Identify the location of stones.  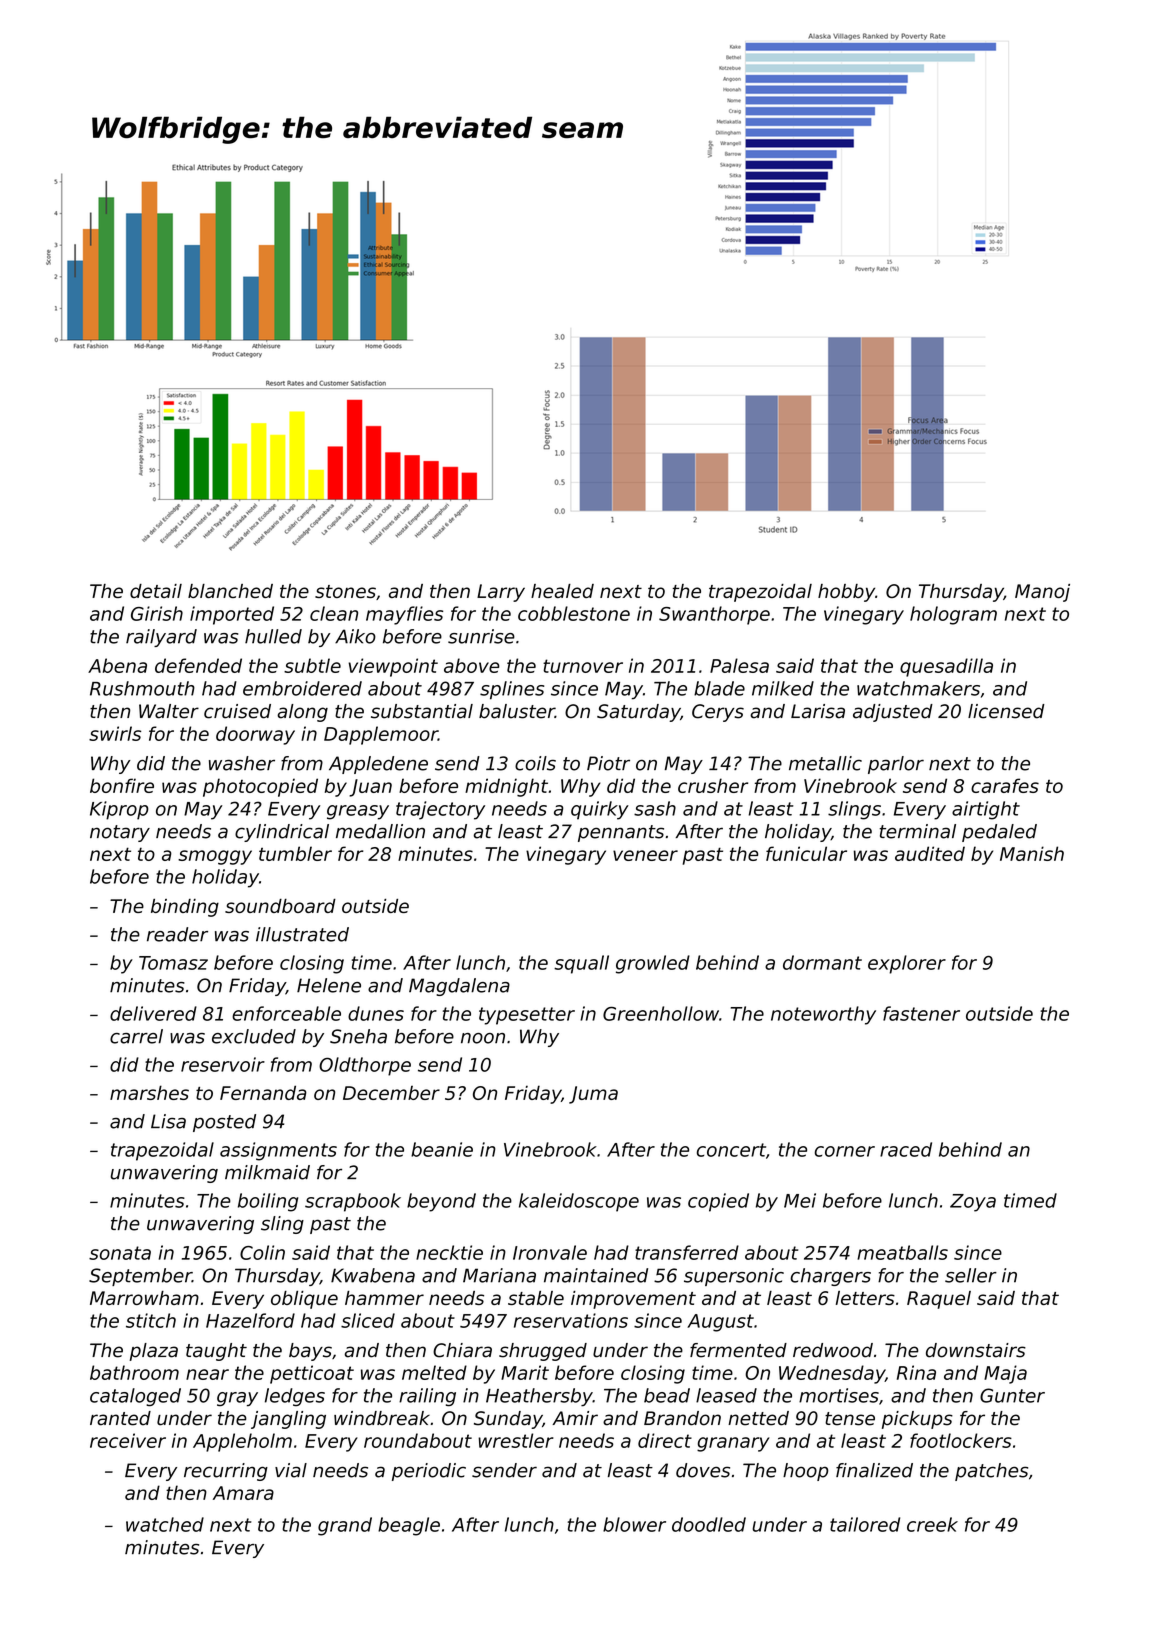
(345, 591).
